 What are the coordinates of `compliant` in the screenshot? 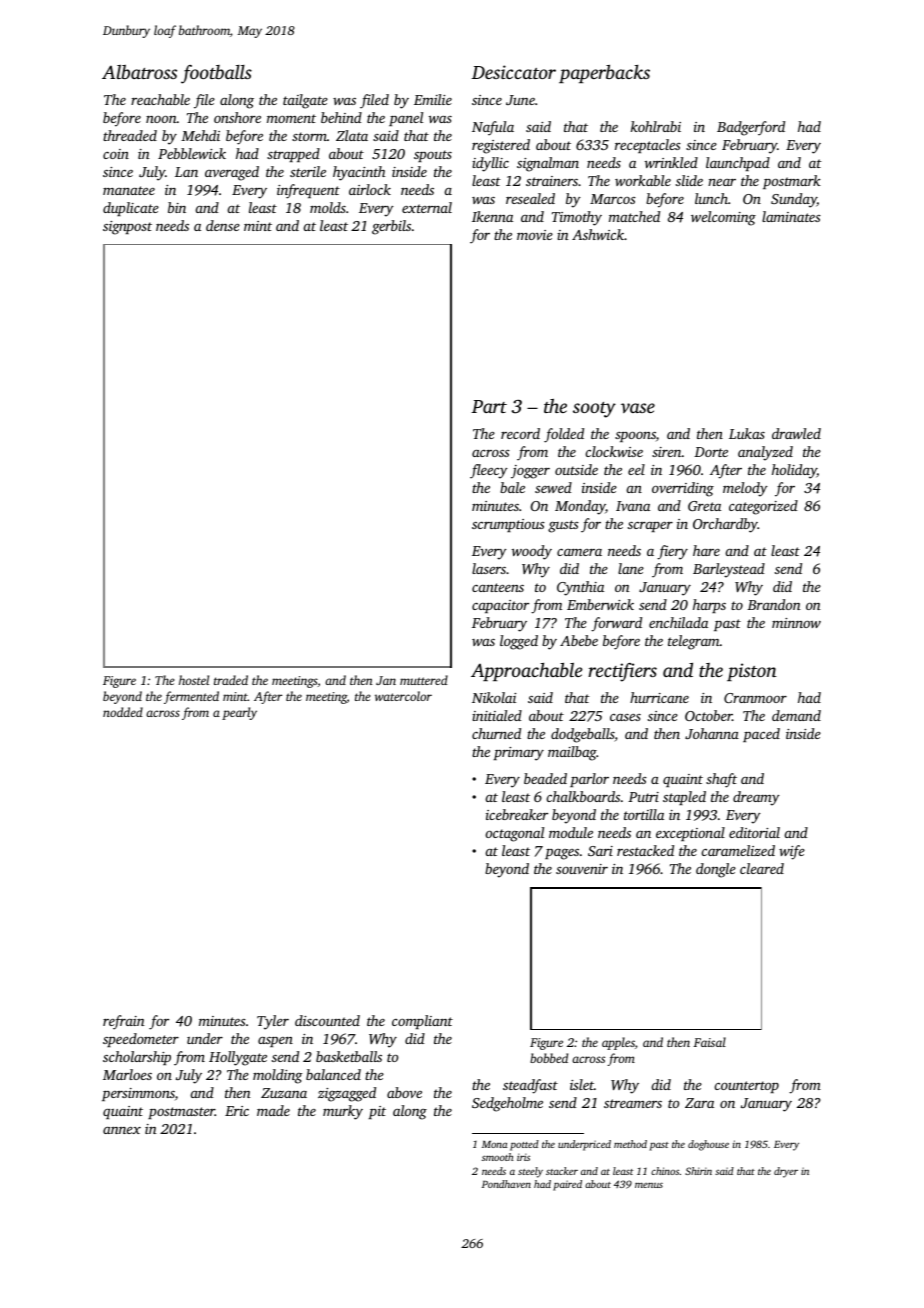 It's located at (422, 1022).
